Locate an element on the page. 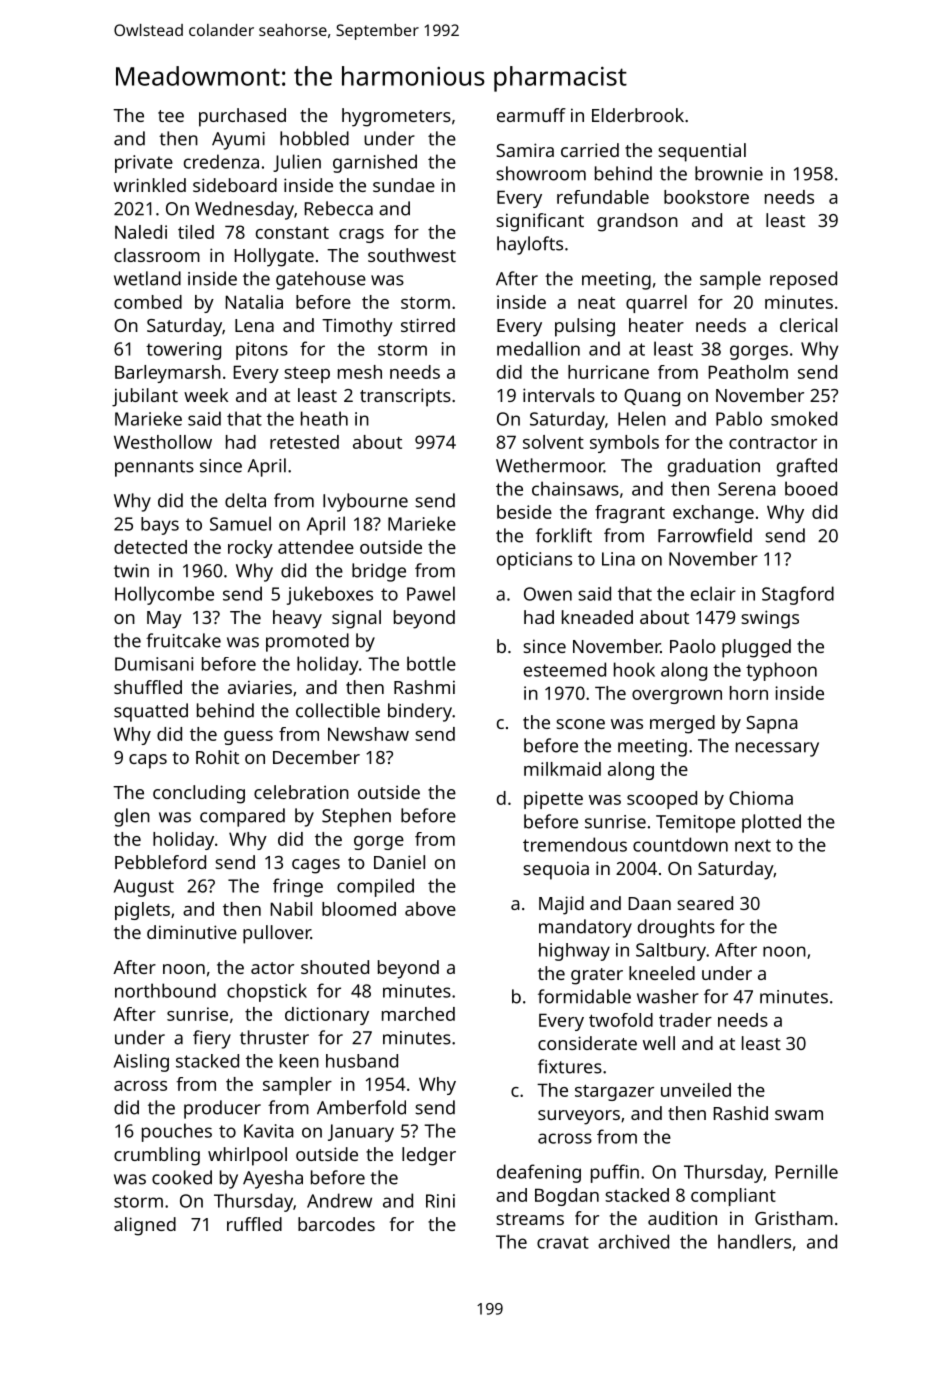  constant is located at coordinates (292, 233).
